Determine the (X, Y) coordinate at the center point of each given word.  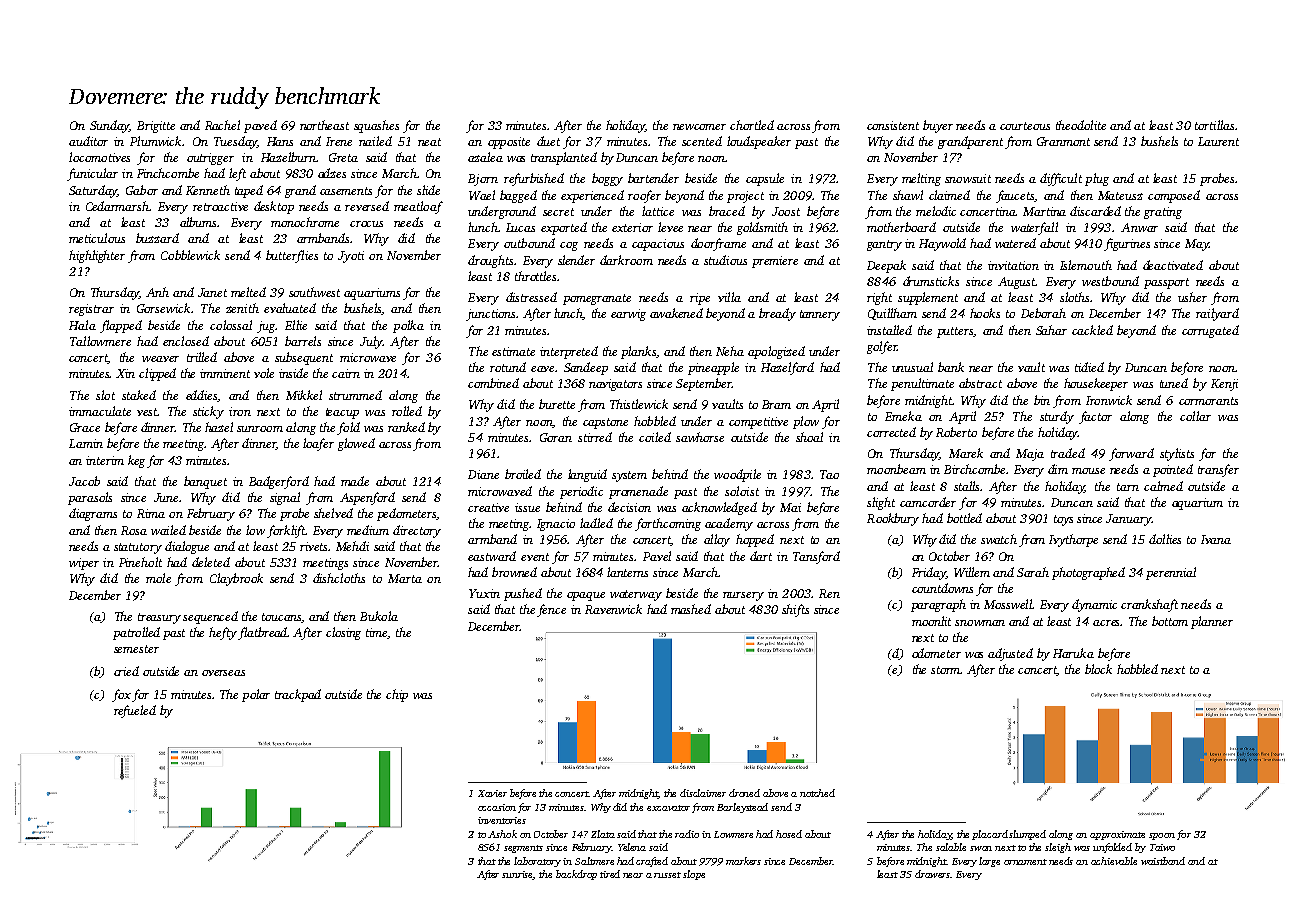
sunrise (518, 875)
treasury (159, 618)
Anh (157, 292)
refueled (135, 711)
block (1098, 669)
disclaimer (703, 793)
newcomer (699, 127)
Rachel (222, 125)
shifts (795, 610)
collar (1195, 416)
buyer (938, 126)
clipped (157, 374)
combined (493, 383)
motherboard (901, 227)
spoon (1162, 836)
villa (729, 297)
